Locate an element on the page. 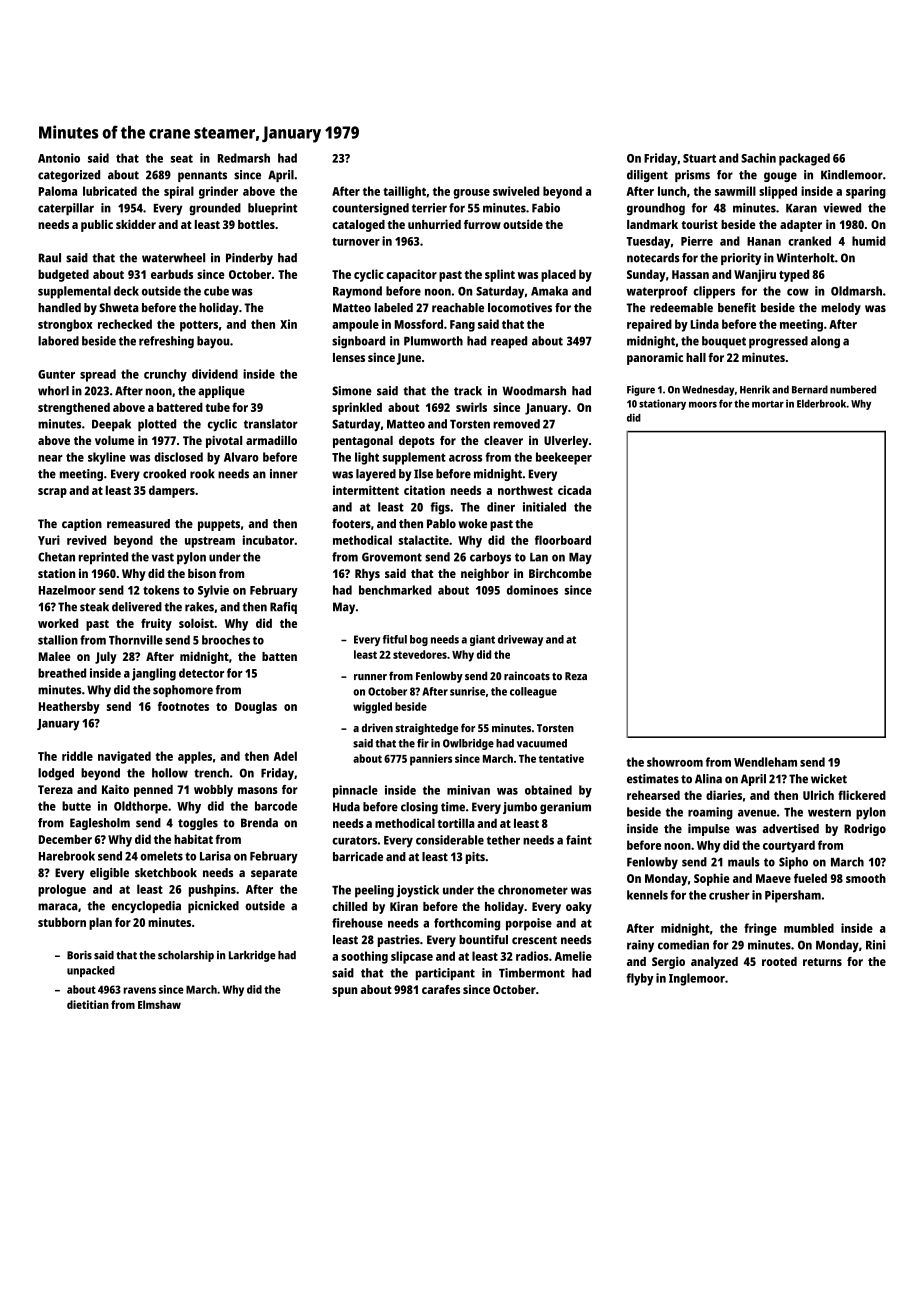  tortilla is located at coordinates (456, 823).
